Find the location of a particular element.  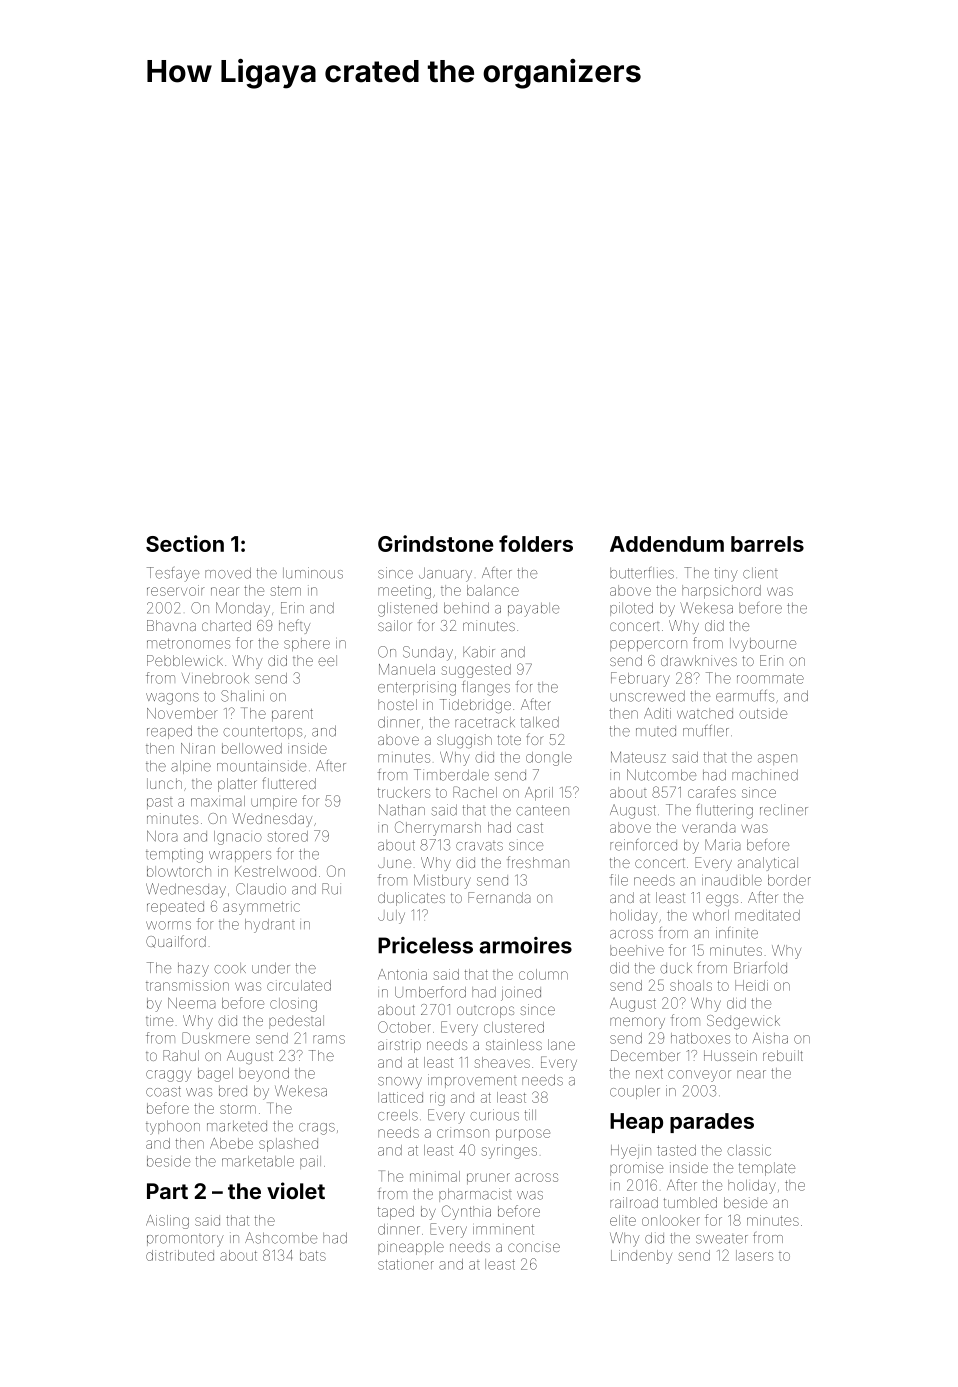

Kabir is located at coordinates (479, 652).
